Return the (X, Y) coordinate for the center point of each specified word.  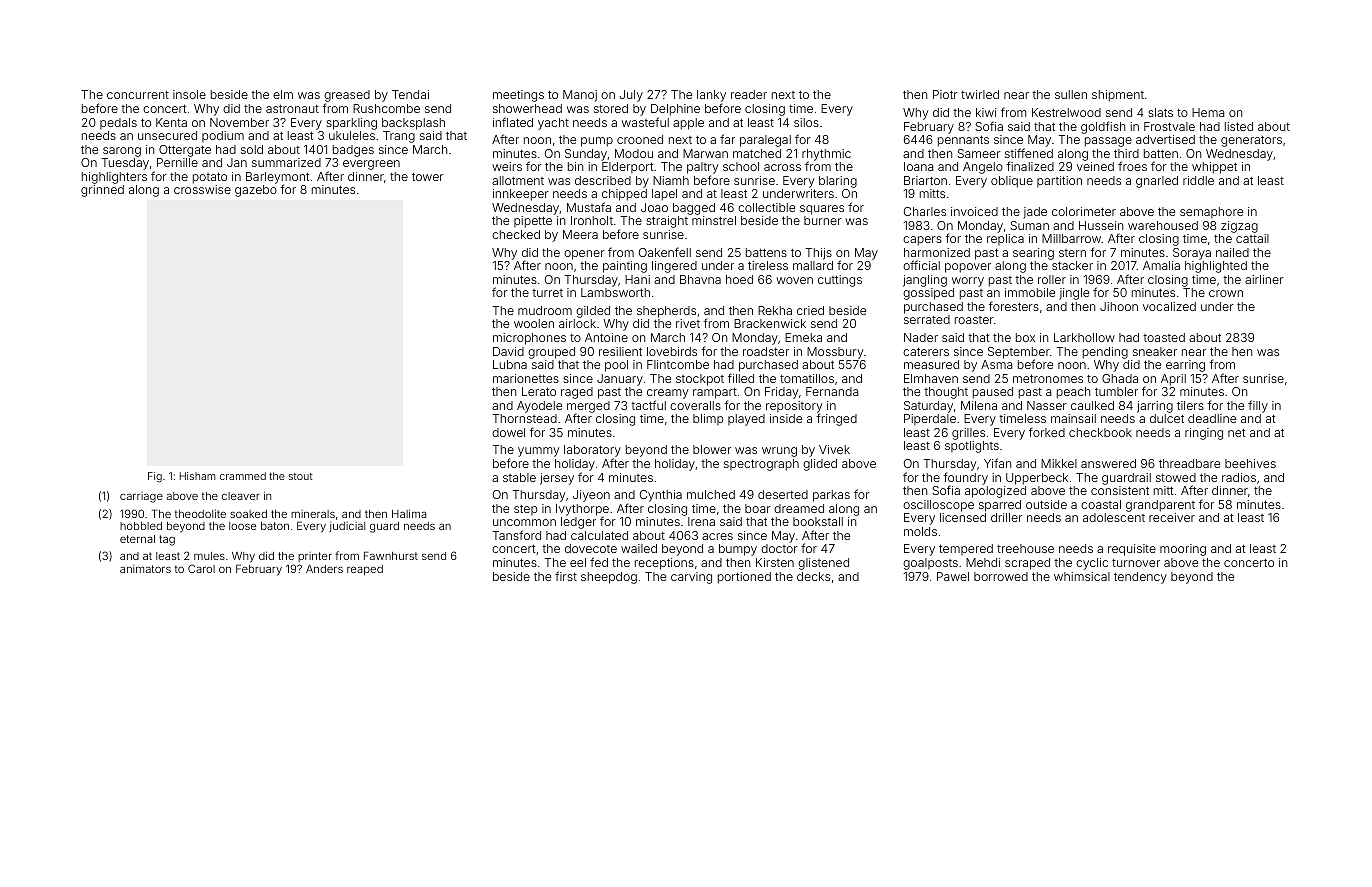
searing (1033, 254)
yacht (553, 124)
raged (577, 393)
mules (209, 556)
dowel (508, 432)
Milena (979, 405)
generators (1251, 141)
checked (516, 234)
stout (300, 476)
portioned (744, 578)
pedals (118, 123)
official (921, 265)
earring (1185, 366)
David (508, 351)
